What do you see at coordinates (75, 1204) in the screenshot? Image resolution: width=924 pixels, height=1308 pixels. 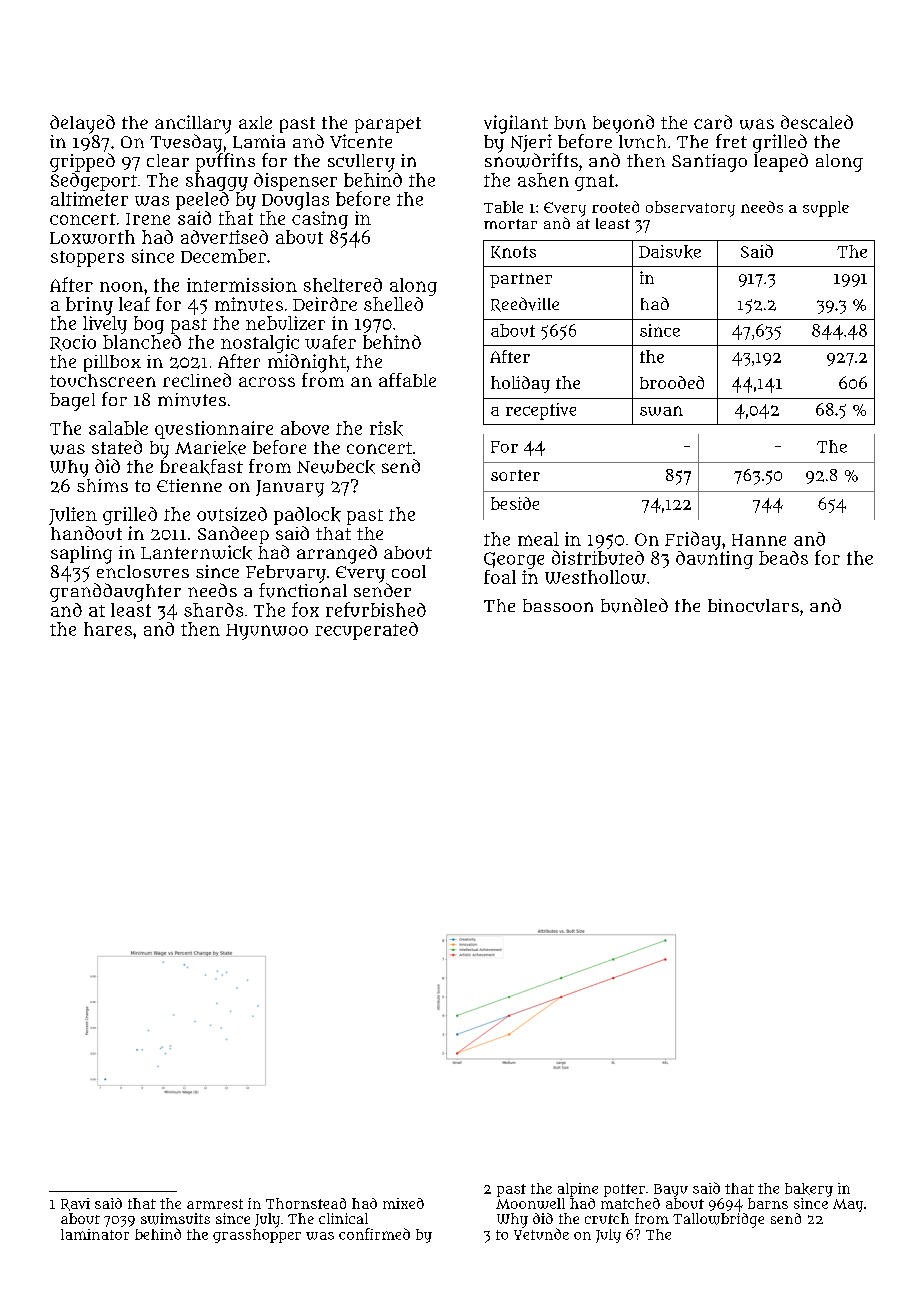 I see `Ravi` at bounding box center [75, 1204].
